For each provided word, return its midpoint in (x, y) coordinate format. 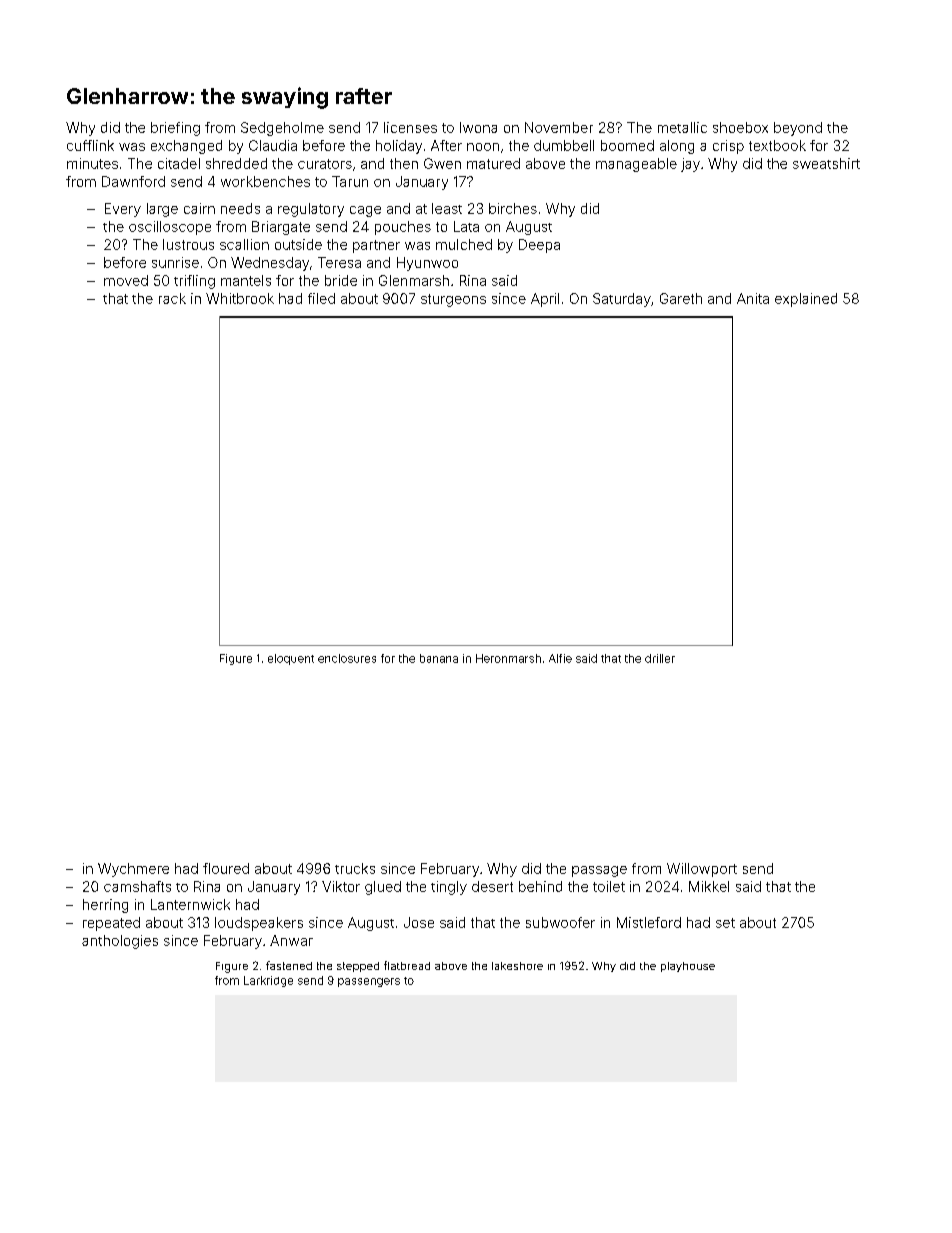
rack (172, 298)
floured (226, 868)
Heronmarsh (508, 658)
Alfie (560, 658)
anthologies (120, 942)
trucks (355, 868)
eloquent (291, 659)
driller (660, 658)
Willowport (702, 870)
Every (123, 210)
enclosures (347, 658)
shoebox (740, 127)
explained (806, 300)
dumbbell (564, 145)
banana (439, 658)
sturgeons (453, 300)
